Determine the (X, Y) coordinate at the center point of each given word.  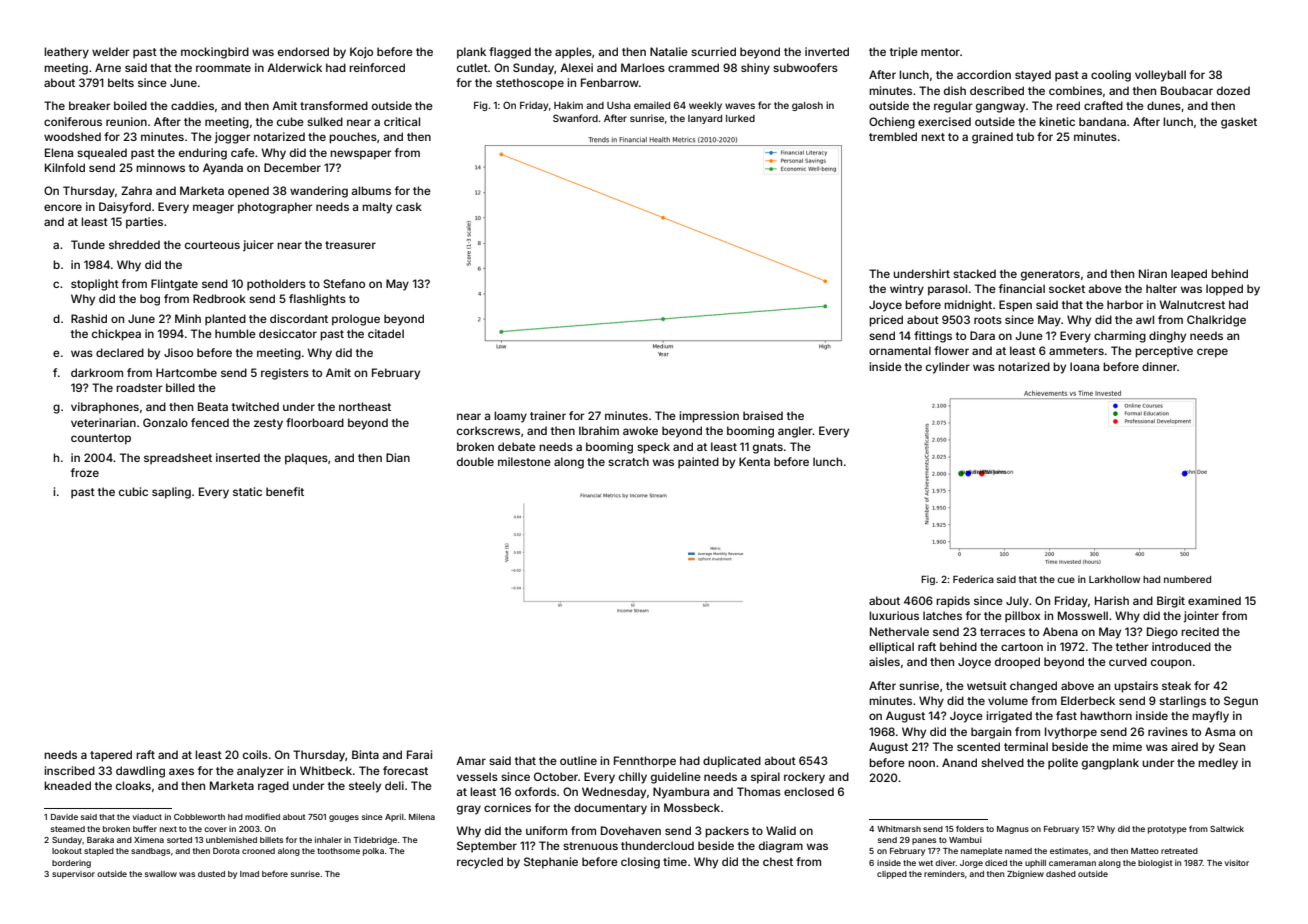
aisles (884, 661)
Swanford (575, 118)
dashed (1061, 874)
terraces (1002, 632)
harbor (1125, 304)
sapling (171, 493)
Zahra (136, 190)
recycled (480, 863)
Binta (365, 754)
